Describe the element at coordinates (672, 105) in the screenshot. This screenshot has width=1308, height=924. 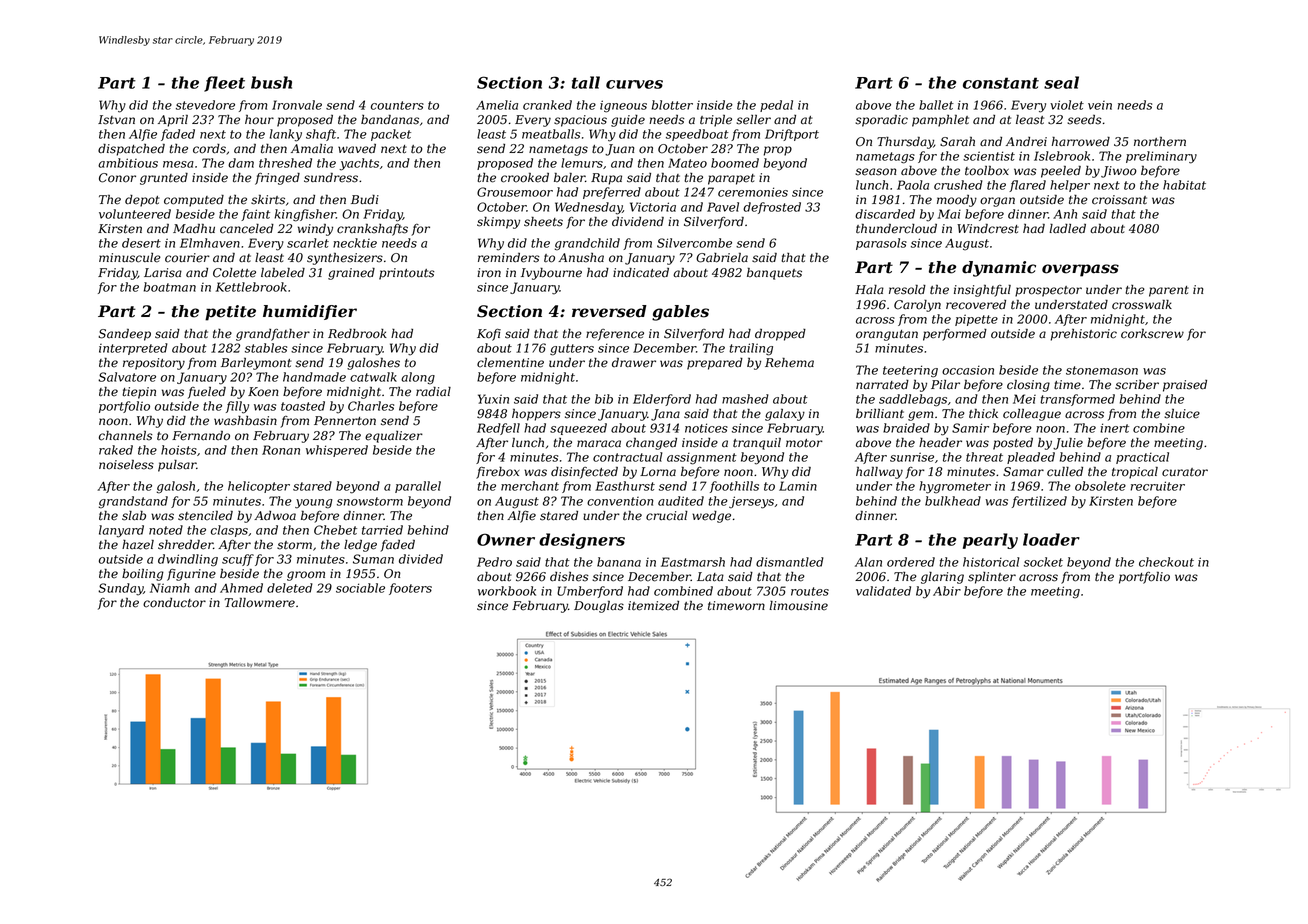
I see `blotter` at that location.
